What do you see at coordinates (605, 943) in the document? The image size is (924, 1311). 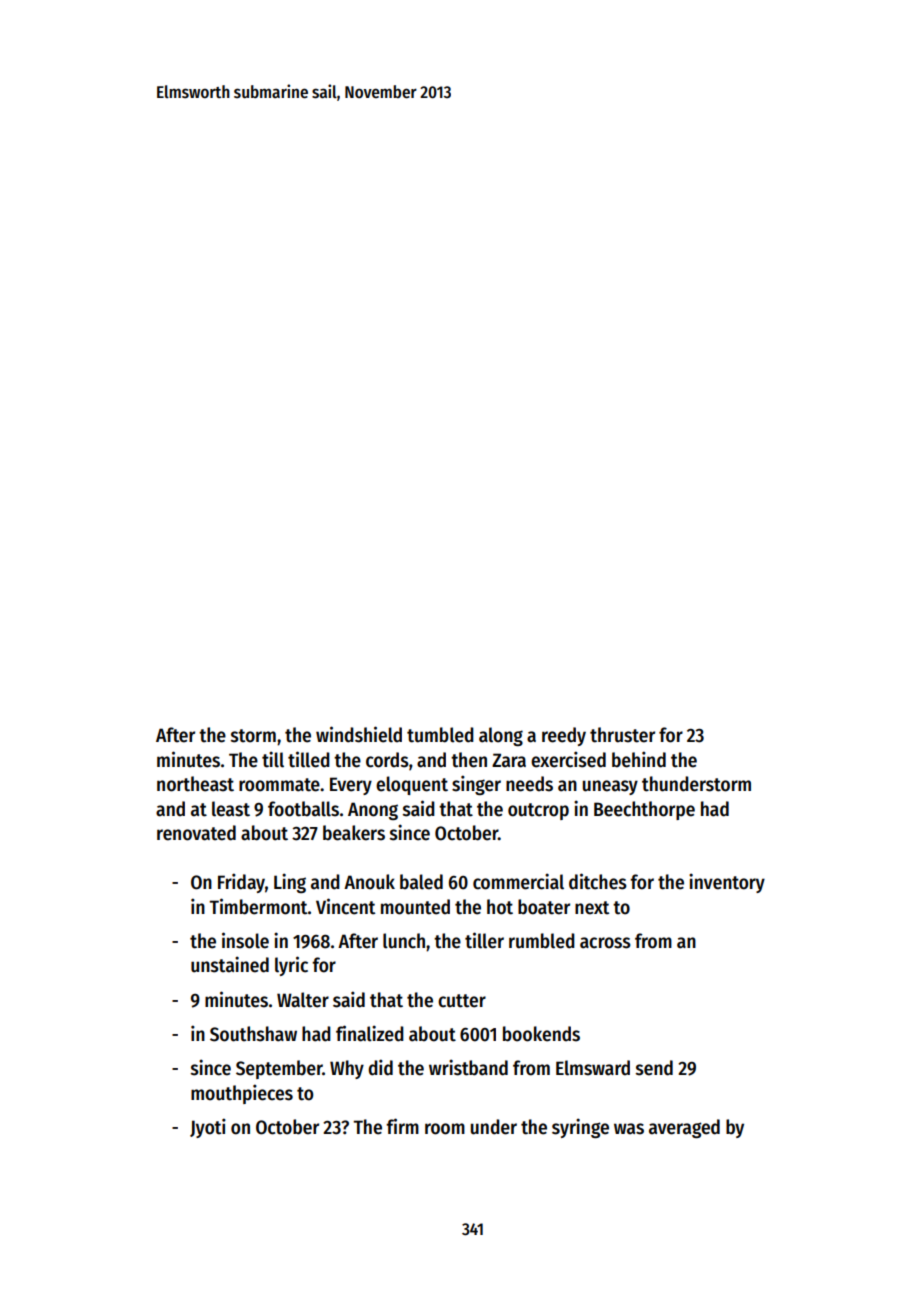 I see `across` at bounding box center [605, 943].
